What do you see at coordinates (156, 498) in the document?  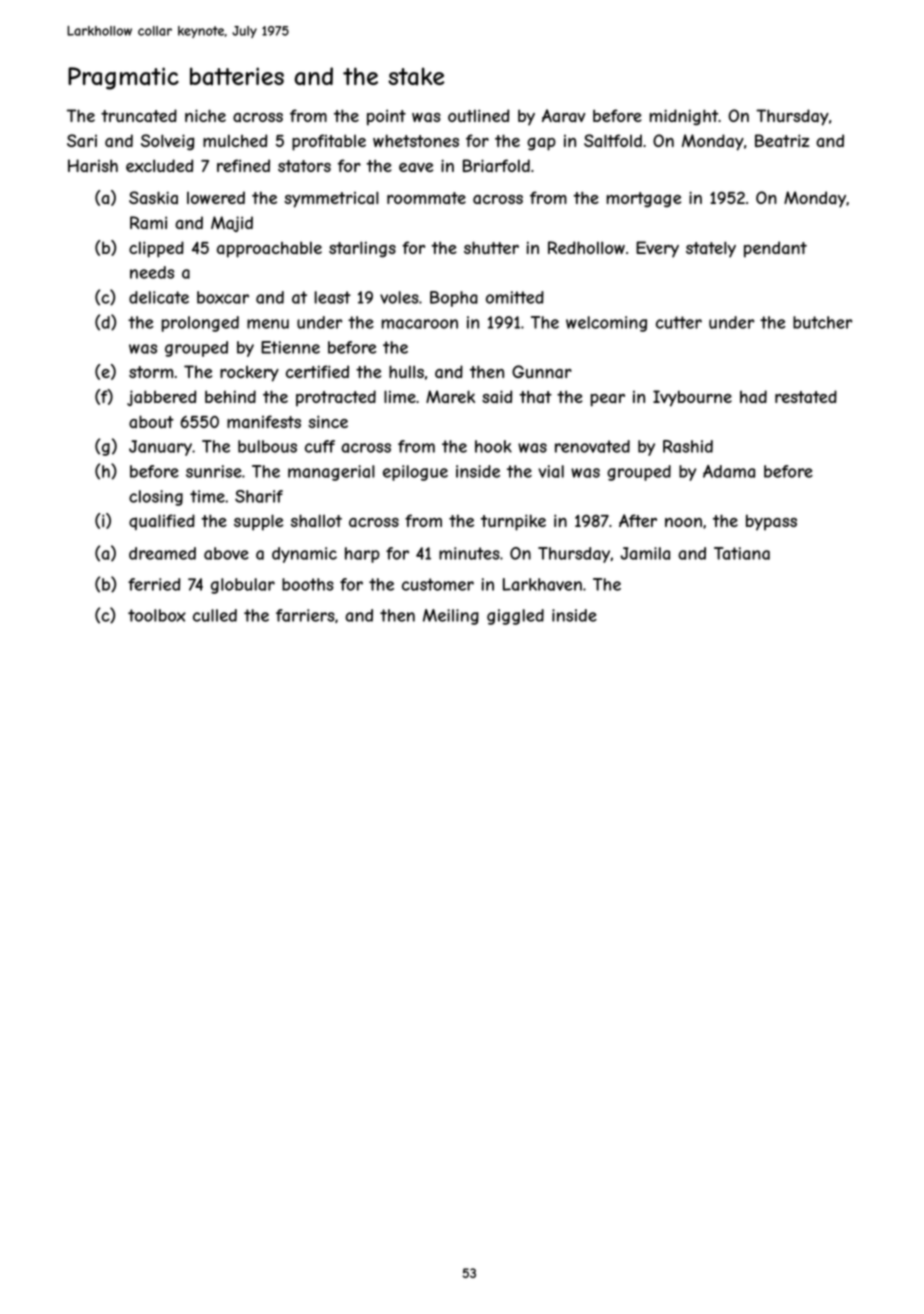 I see `closing` at bounding box center [156, 498].
